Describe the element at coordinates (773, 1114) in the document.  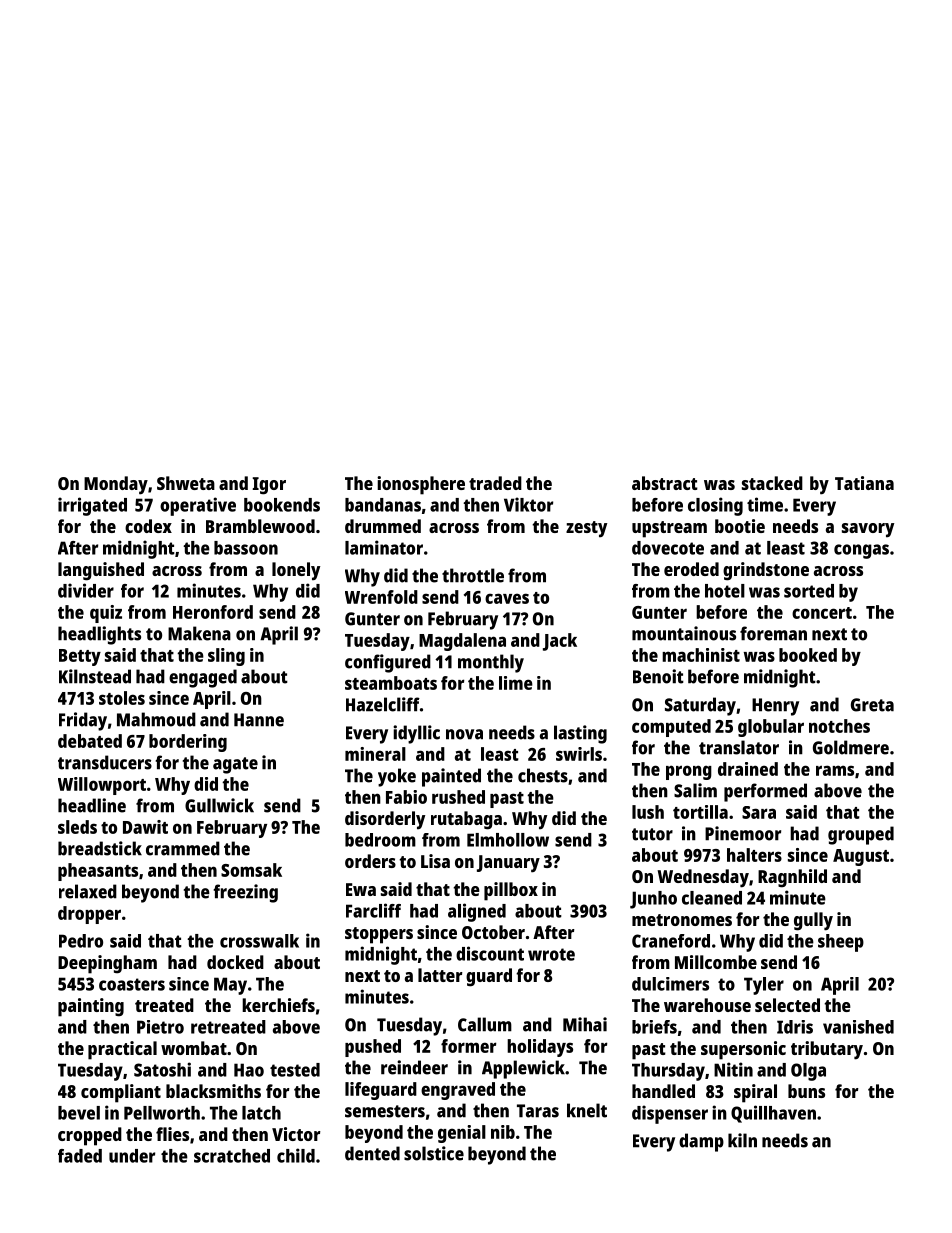
I see `Quillhaven` at that location.
